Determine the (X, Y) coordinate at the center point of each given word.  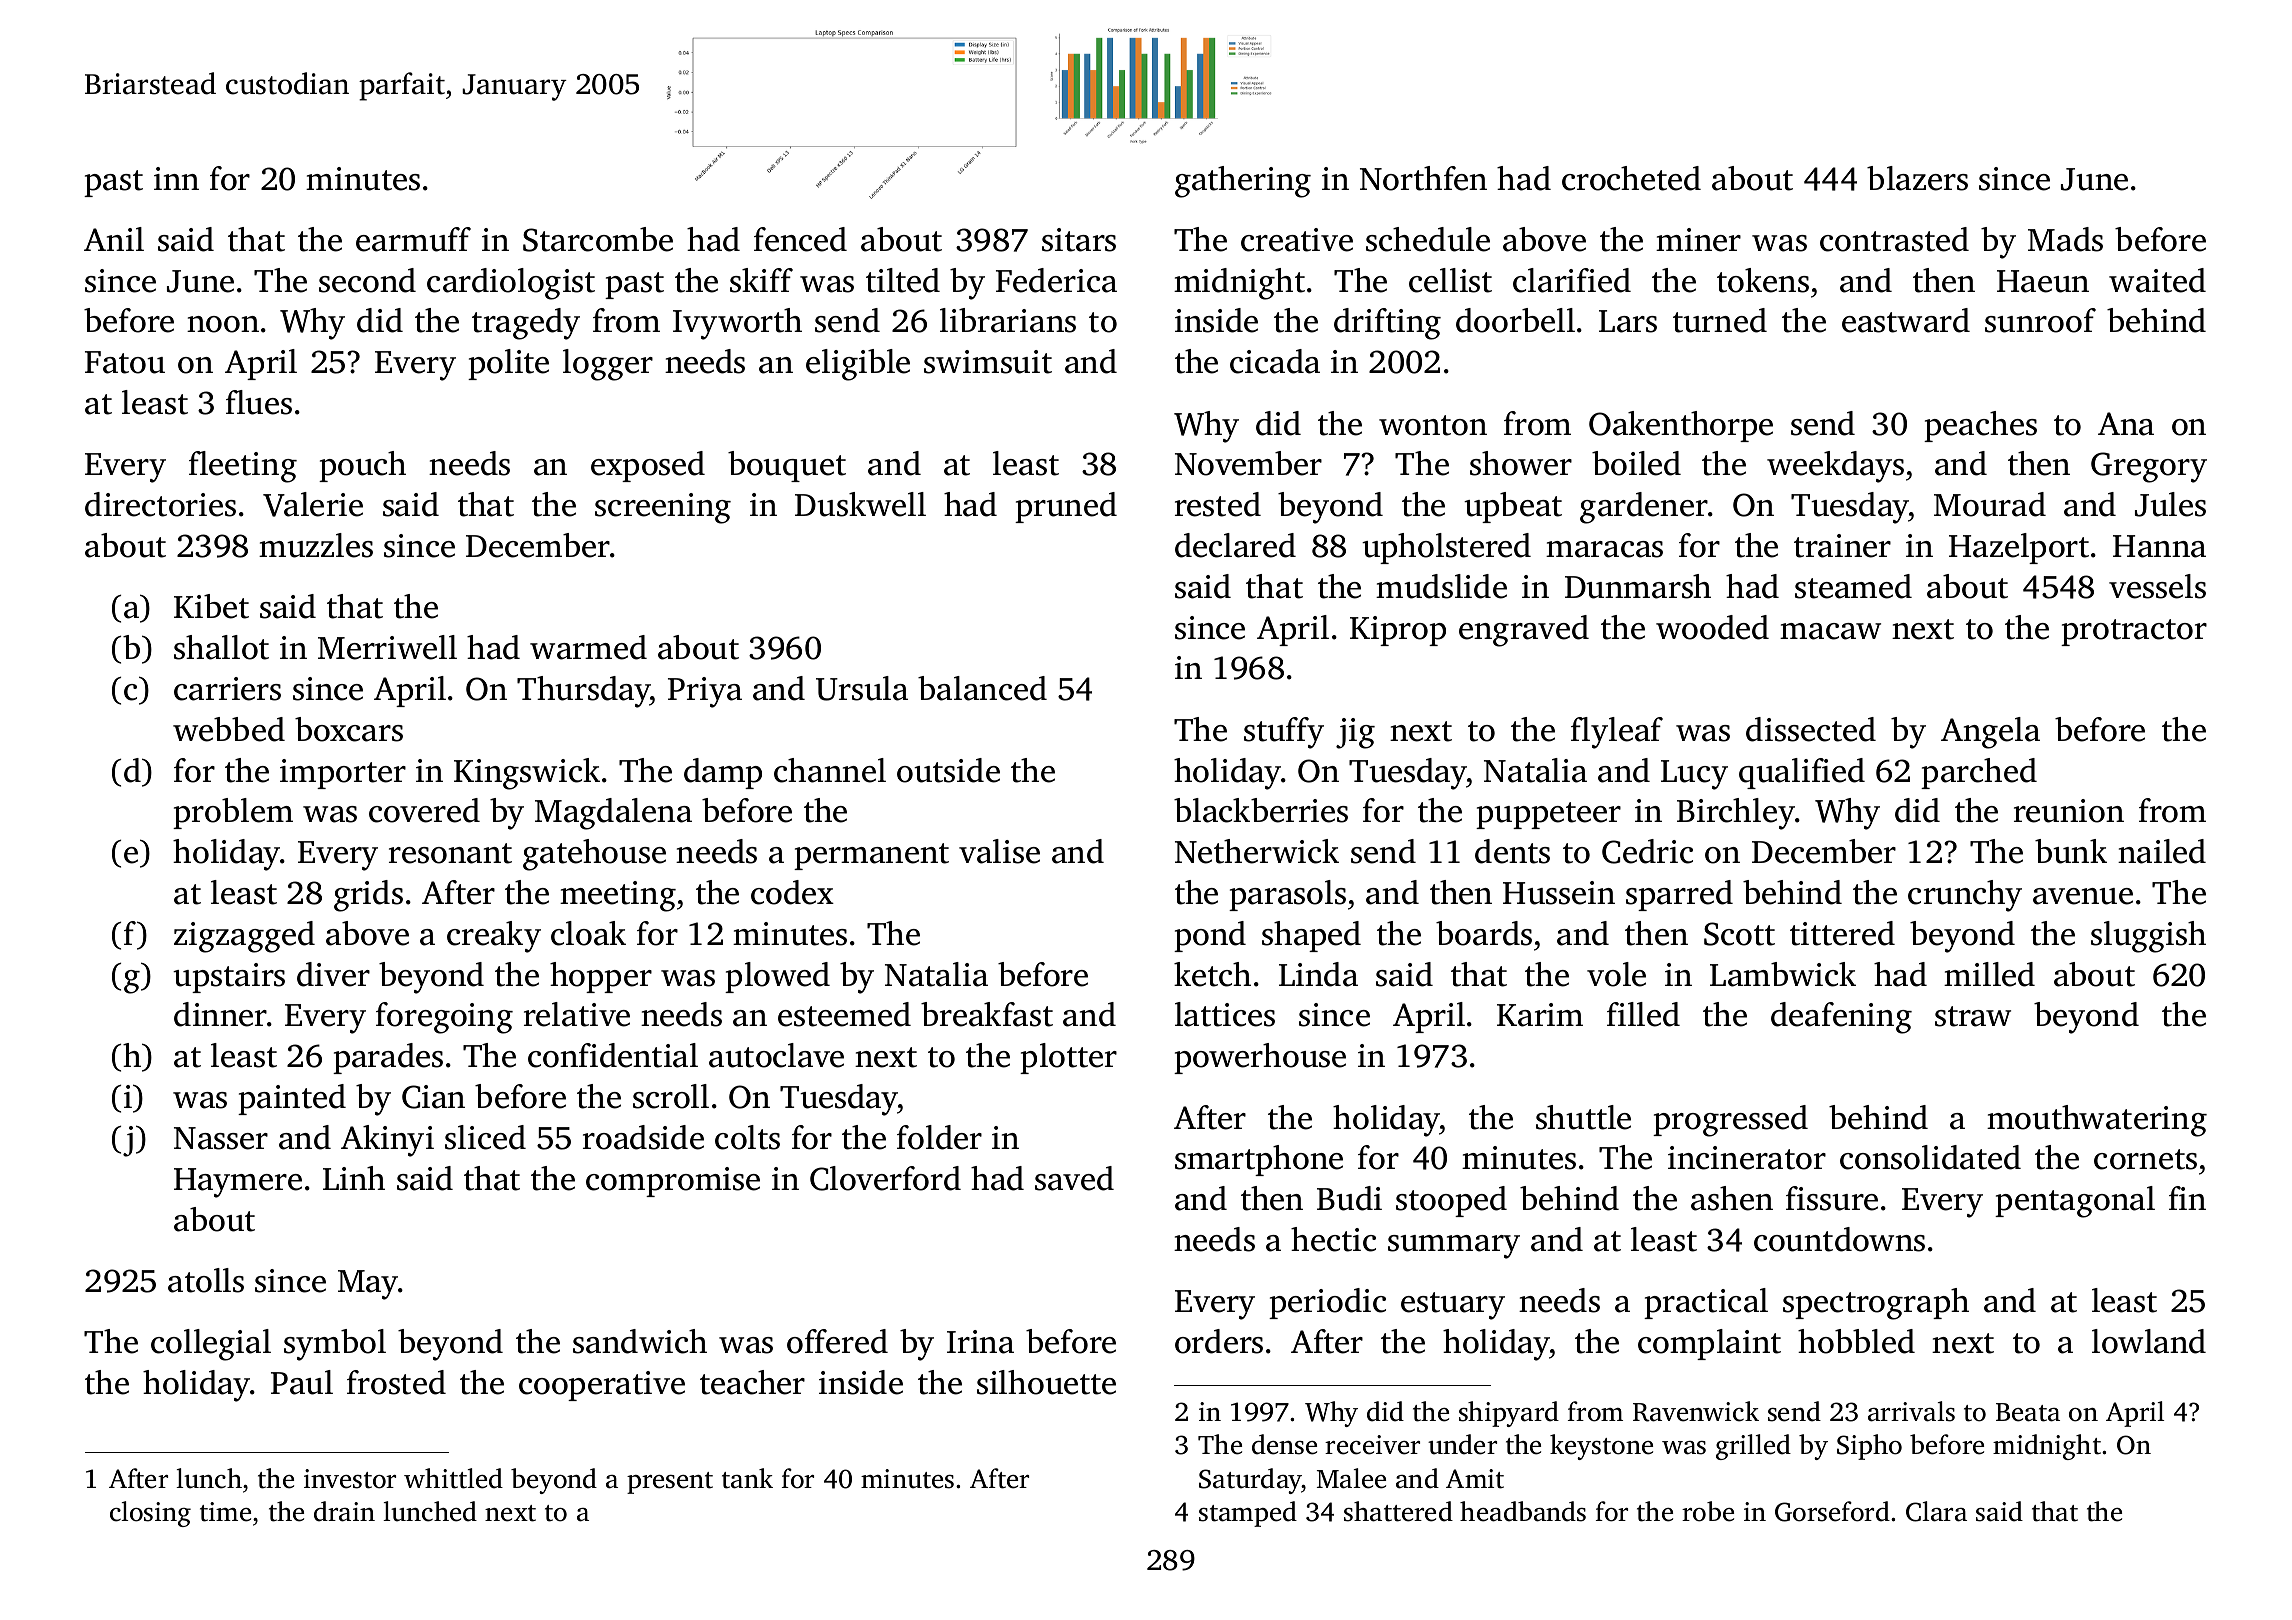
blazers (1917, 178)
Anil (114, 239)
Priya (705, 692)
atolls (206, 1280)
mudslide (1441, 586)
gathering (1243, 182)
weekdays (1835, 467)
